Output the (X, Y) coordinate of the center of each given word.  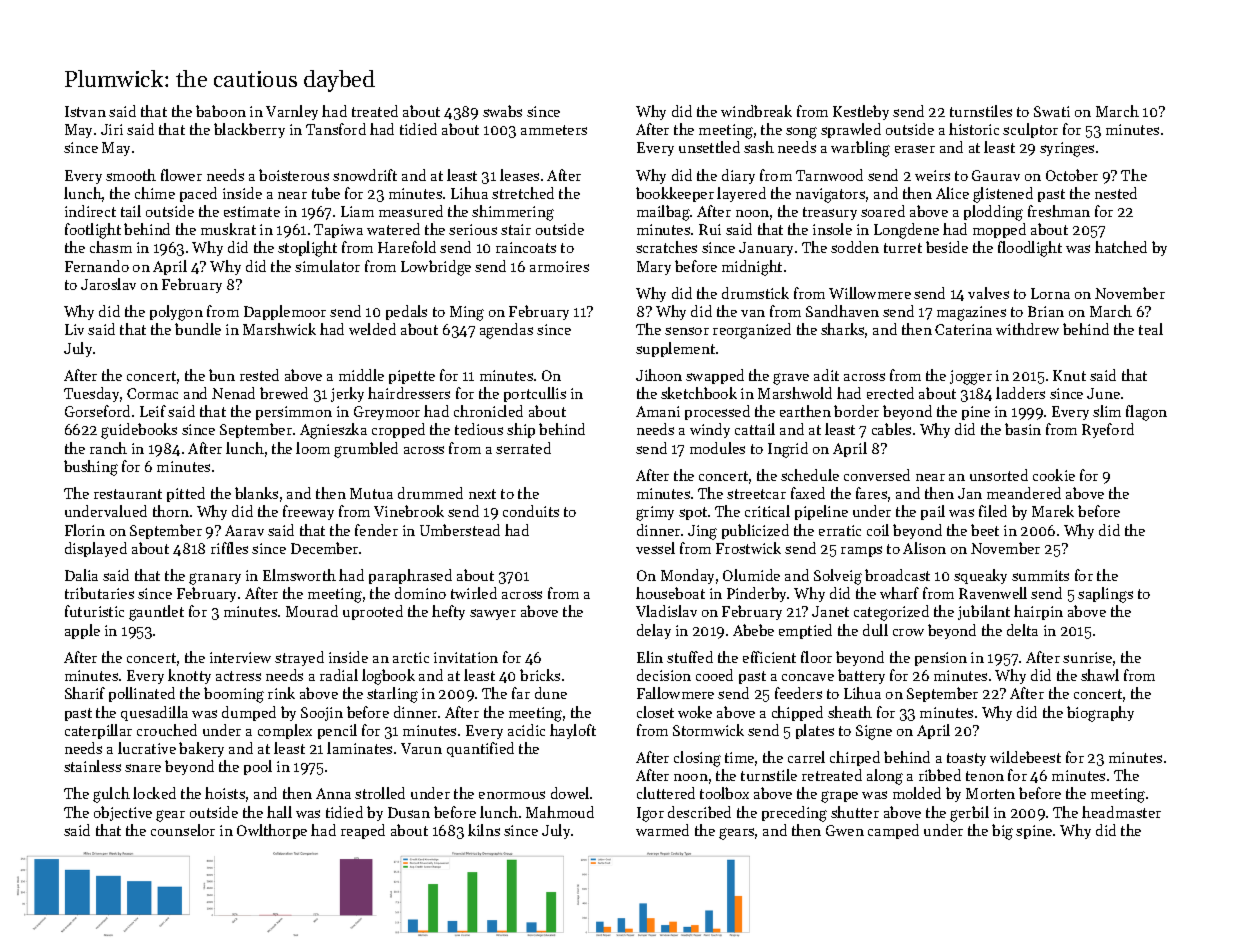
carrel (806, 757)
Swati (1052, 111)
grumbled (366, 450)
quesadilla (154, 713)
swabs (502, 111)
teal (1151, 329)
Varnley (292, 112)
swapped (715, 376)
